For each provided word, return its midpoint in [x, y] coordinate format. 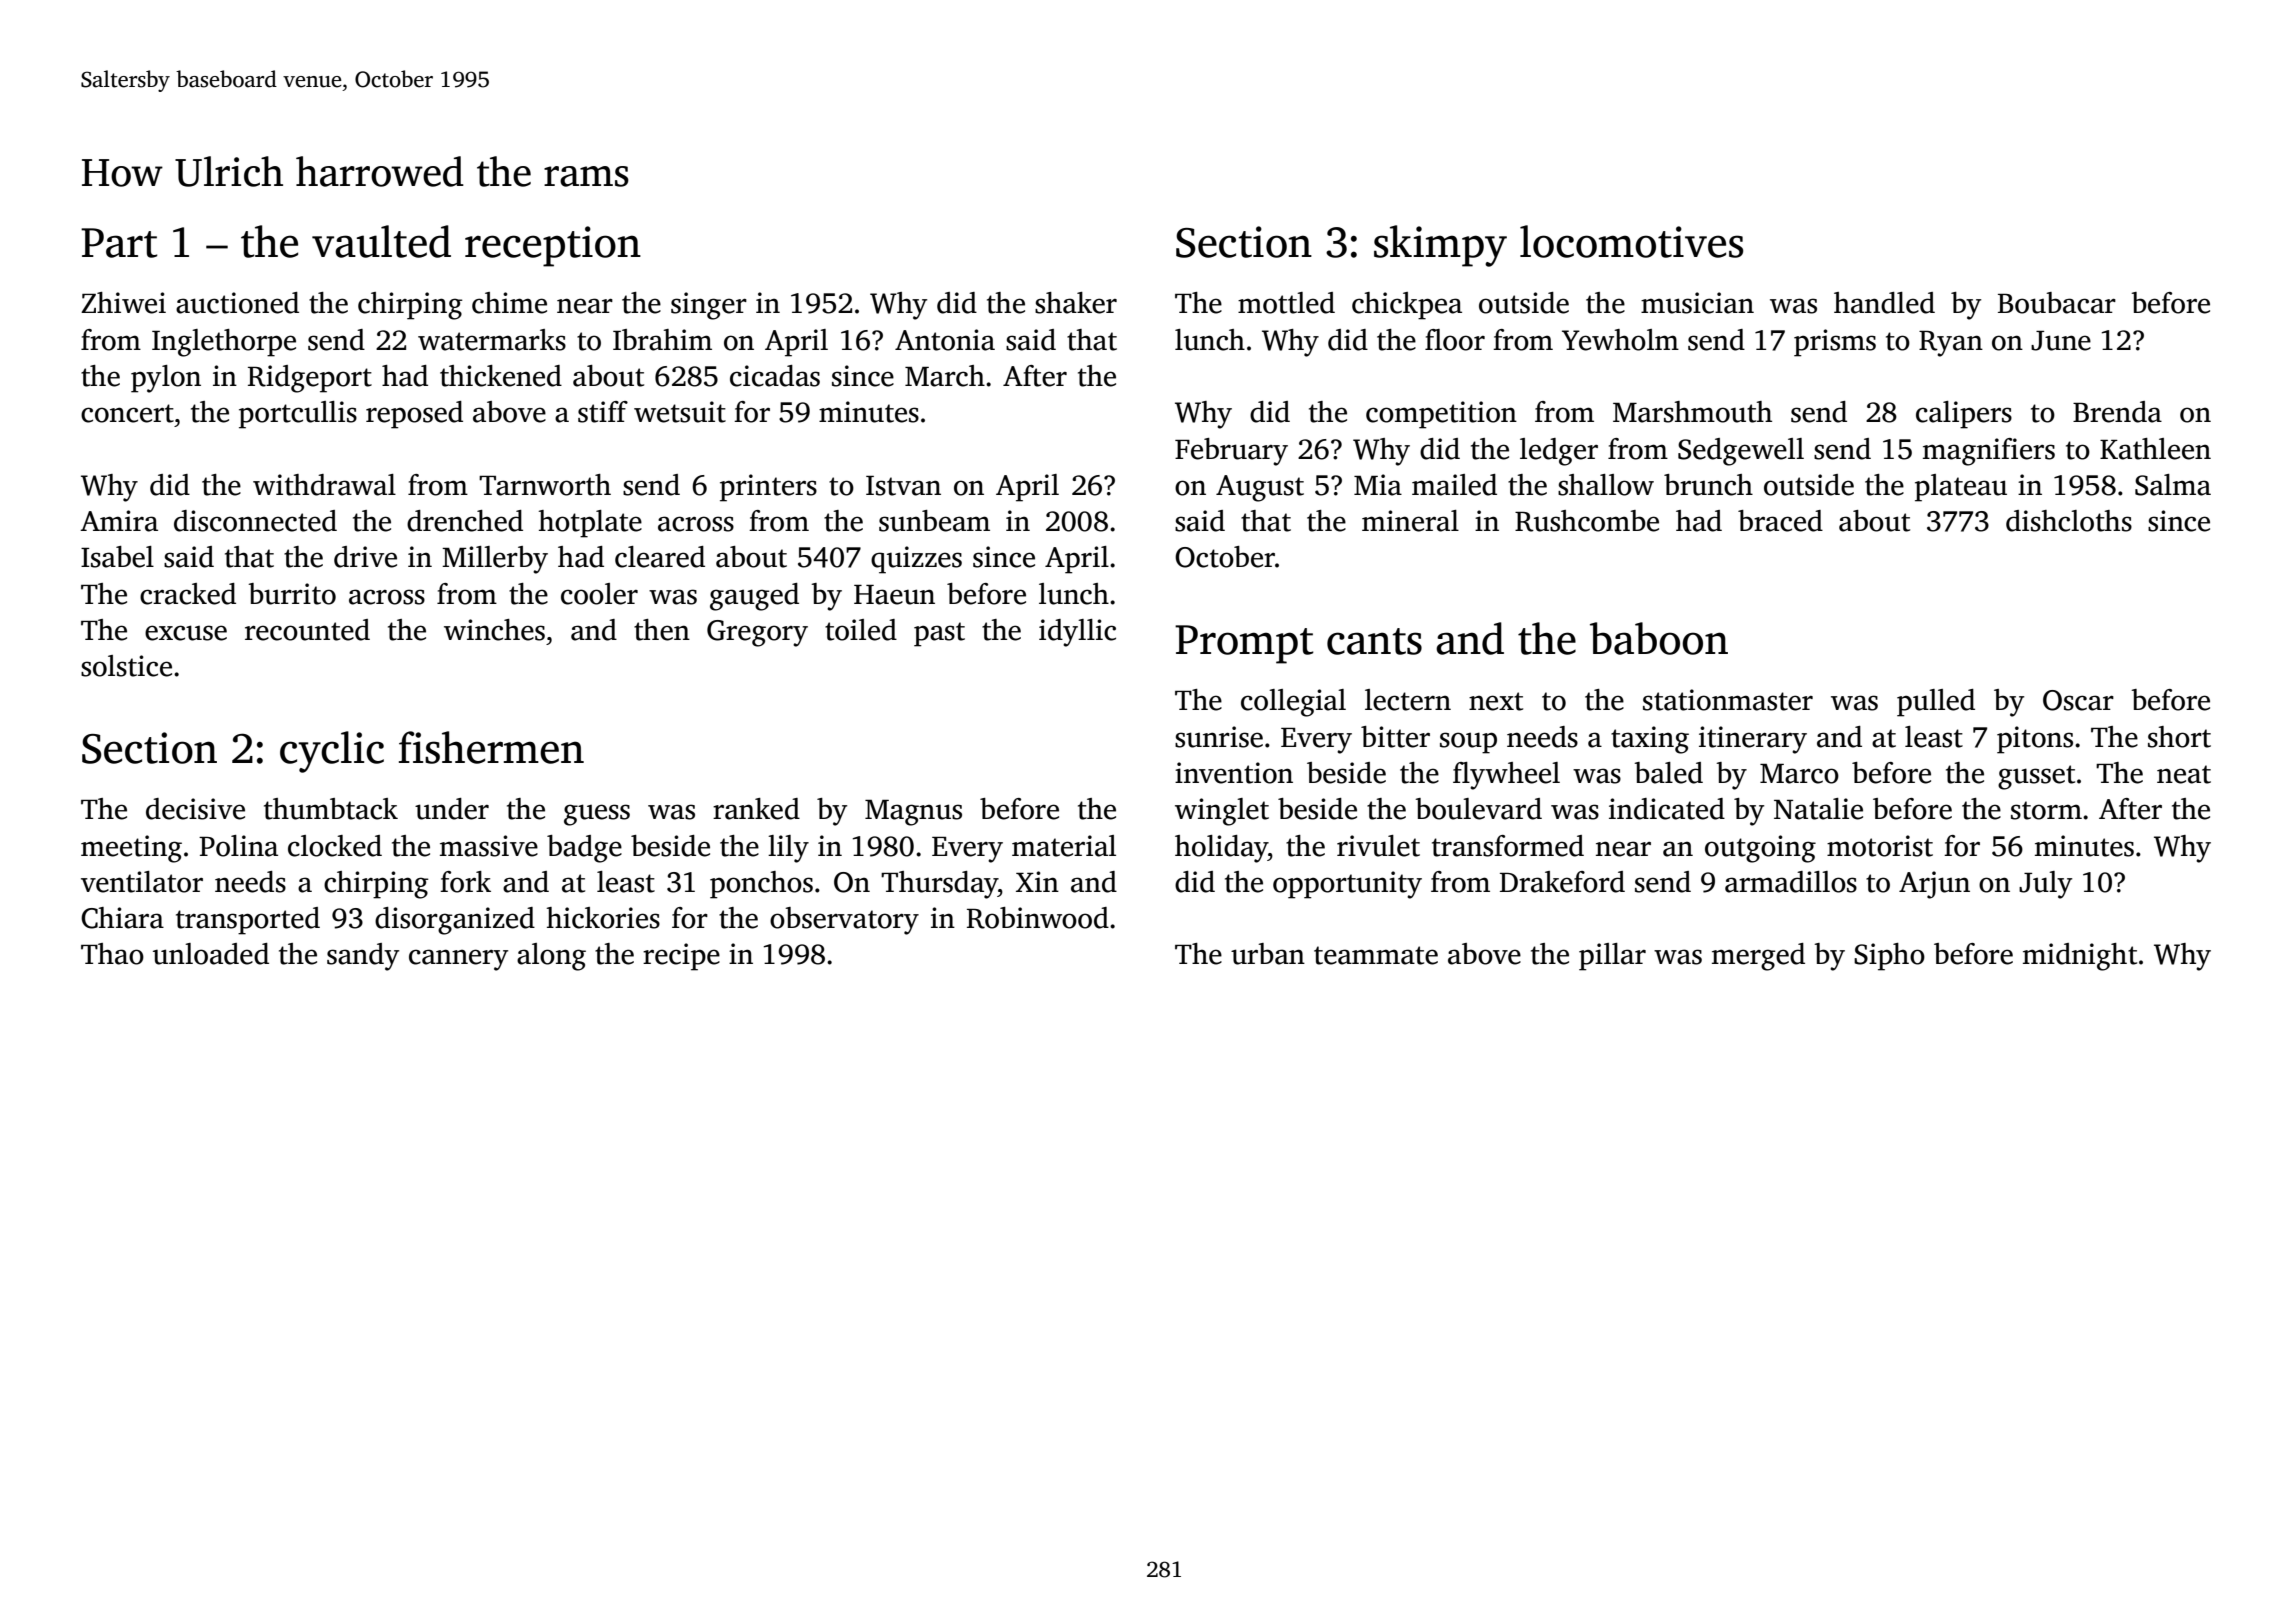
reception [553, 246]
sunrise [1219, 737]
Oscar [2078, 700]
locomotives [1631, 241]
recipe [681, 957]
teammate [1376, 955]
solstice [126, 666]
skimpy [1440, 246]
